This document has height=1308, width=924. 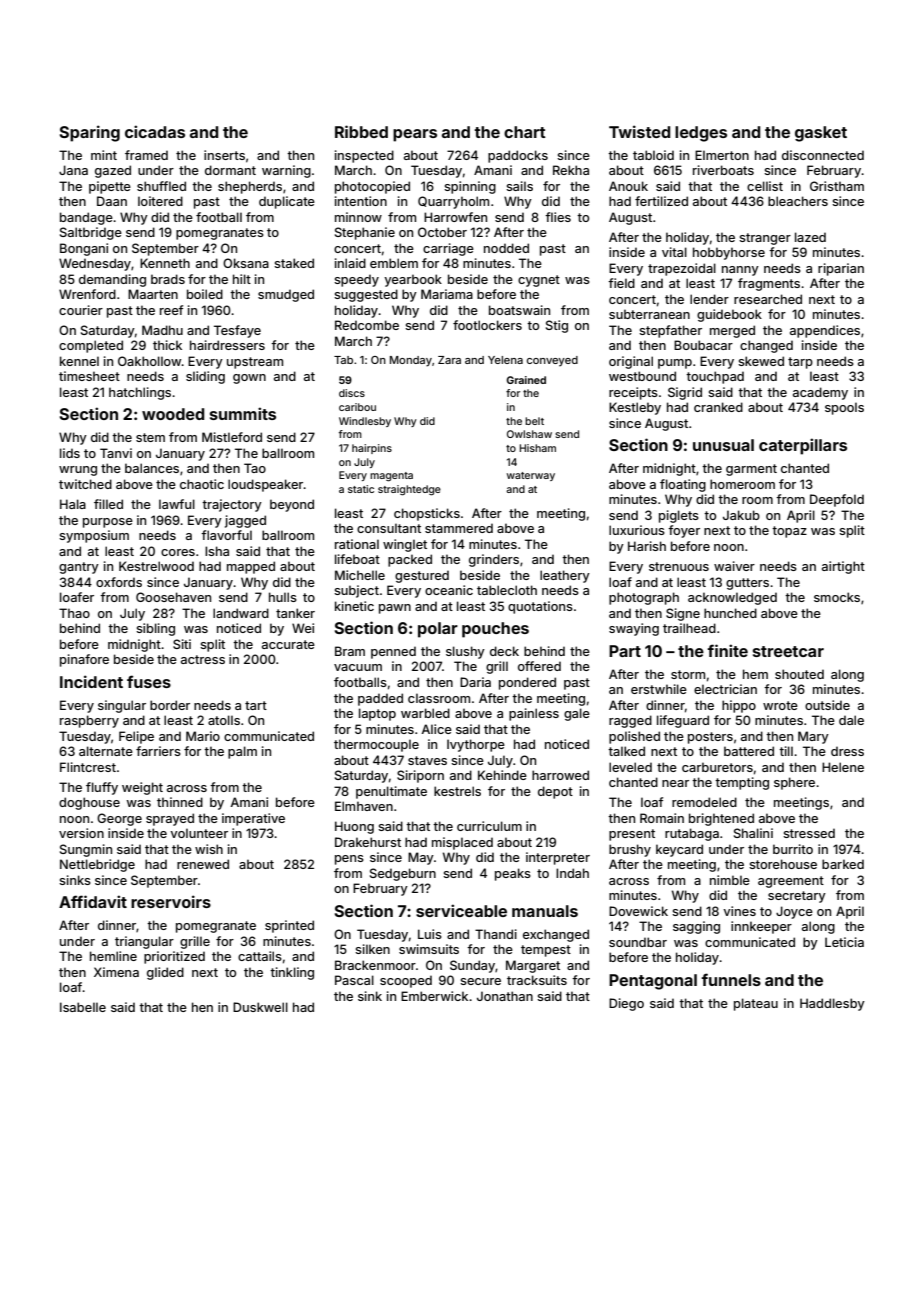 What do you see at coordinates (577, 714) in the document?
I see `gale` at bounding box center [577, 714].
